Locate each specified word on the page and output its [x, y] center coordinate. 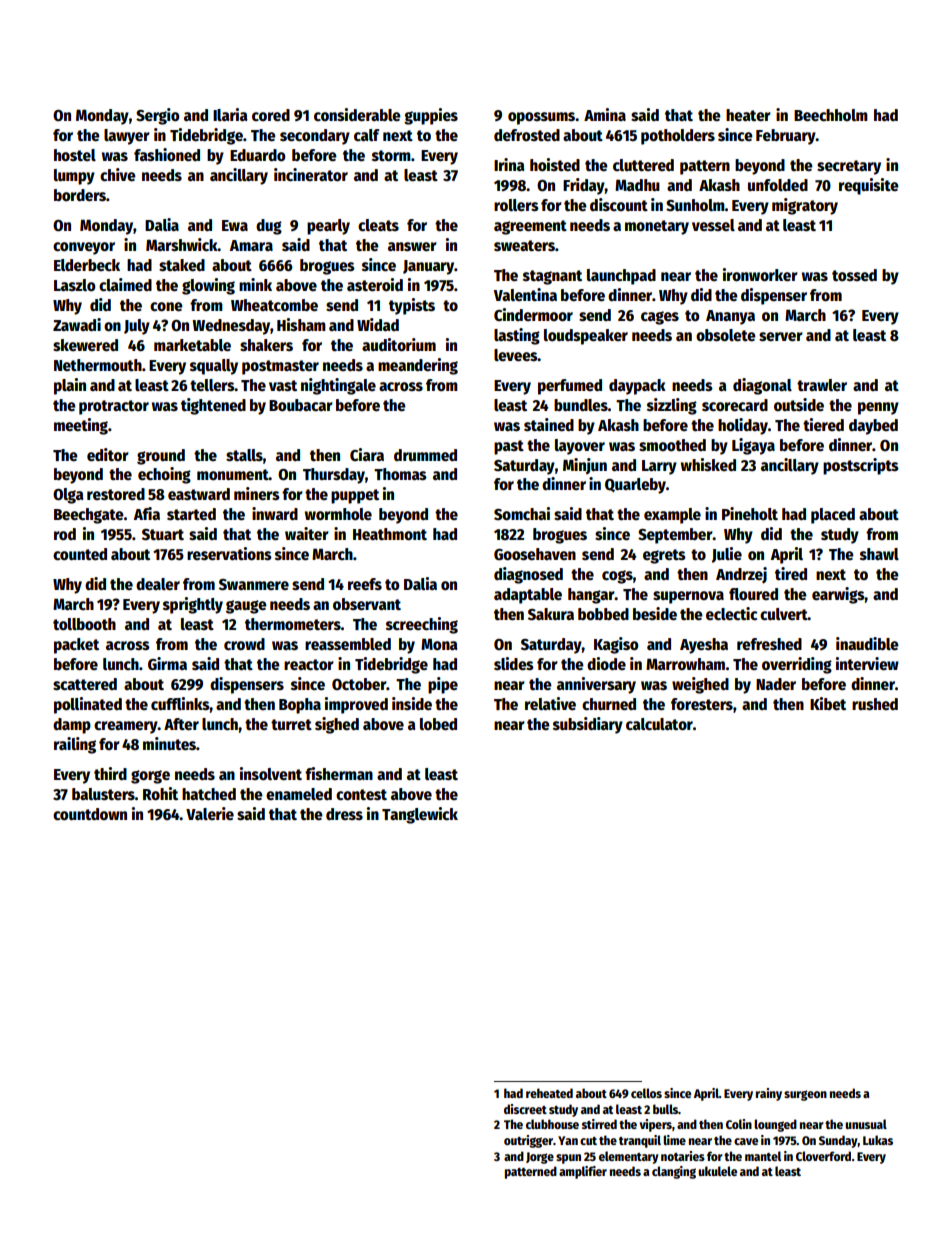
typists [412, 306]
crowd [244, 644]
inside [412, 704]
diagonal [762, 386]
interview [867, 663]
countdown [90, 814]
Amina [605, 114]
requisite [869, 186]
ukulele [717, 1171]
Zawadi [77, 324]
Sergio [158, 116]
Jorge [540, 1158]
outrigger [528, 1141]
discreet [525, 1109]
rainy [769, 1094]
